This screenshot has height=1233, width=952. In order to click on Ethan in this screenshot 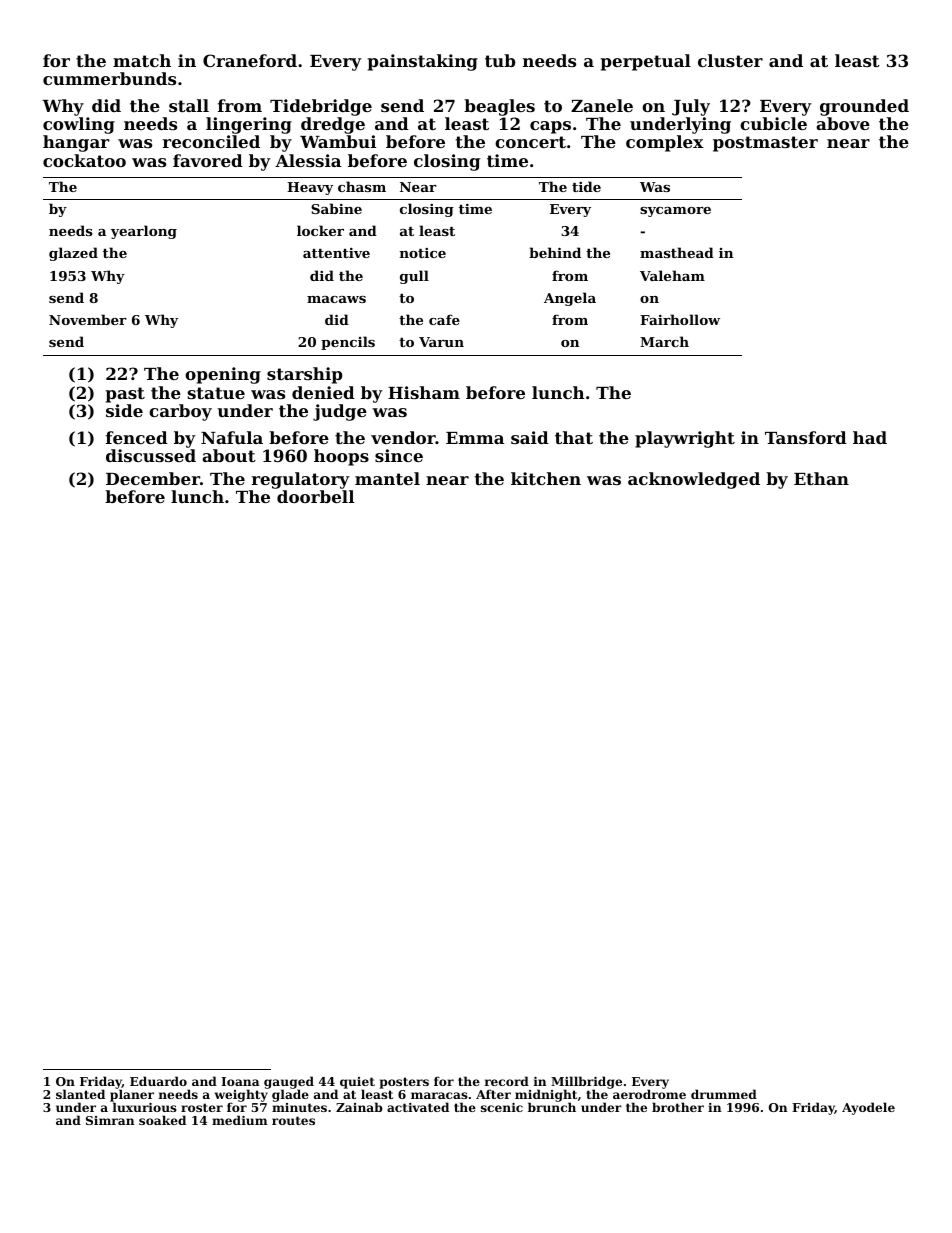, I will do `click(821, 478)`.
